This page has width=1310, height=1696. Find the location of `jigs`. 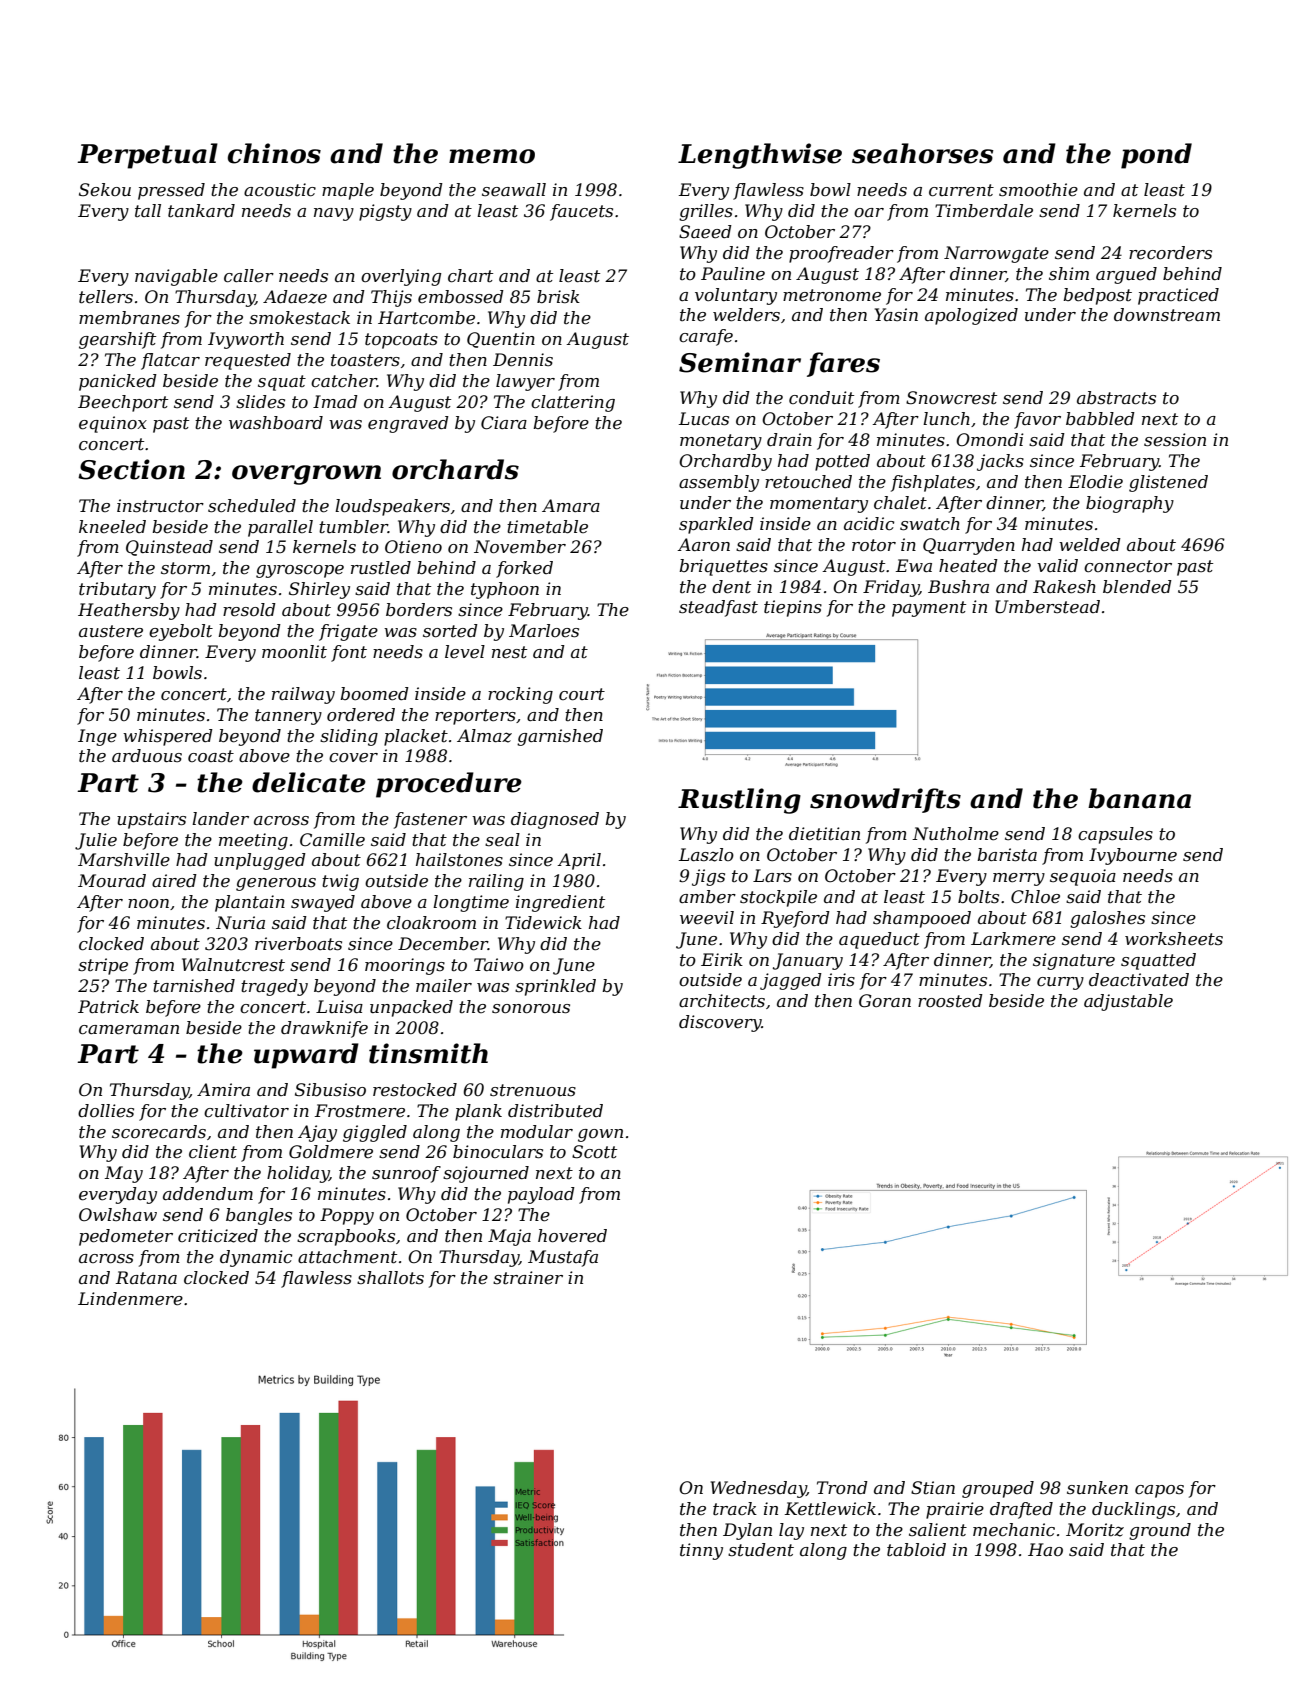

jigs is located at coordinates (708, 877).
